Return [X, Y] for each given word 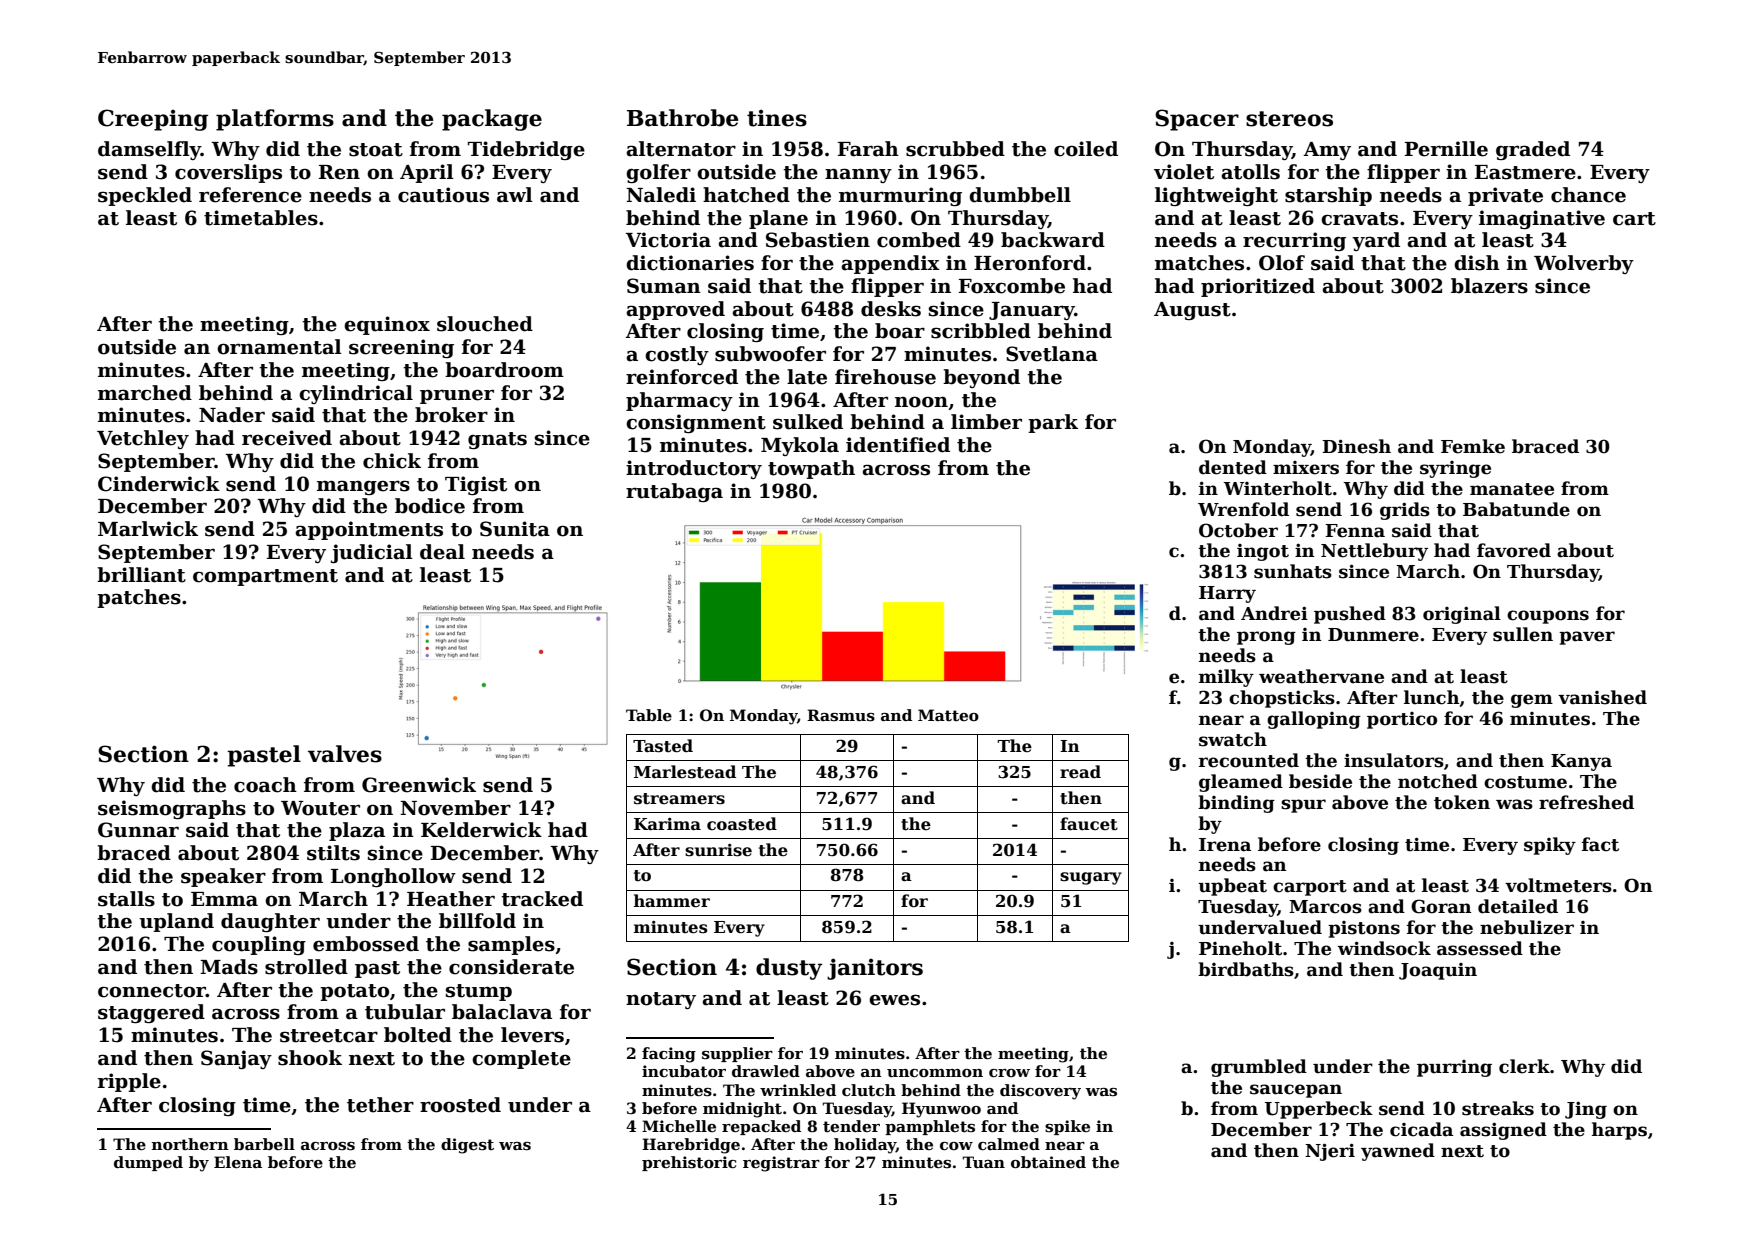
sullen [1523, 634]
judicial [372, 553]
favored [1514, 550]
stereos [1289, 119]
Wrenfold [1243, 509]
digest [467, 1146]
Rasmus [841, 715]
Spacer [1197, 120]
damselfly [149, 150]
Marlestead [685, 772]
